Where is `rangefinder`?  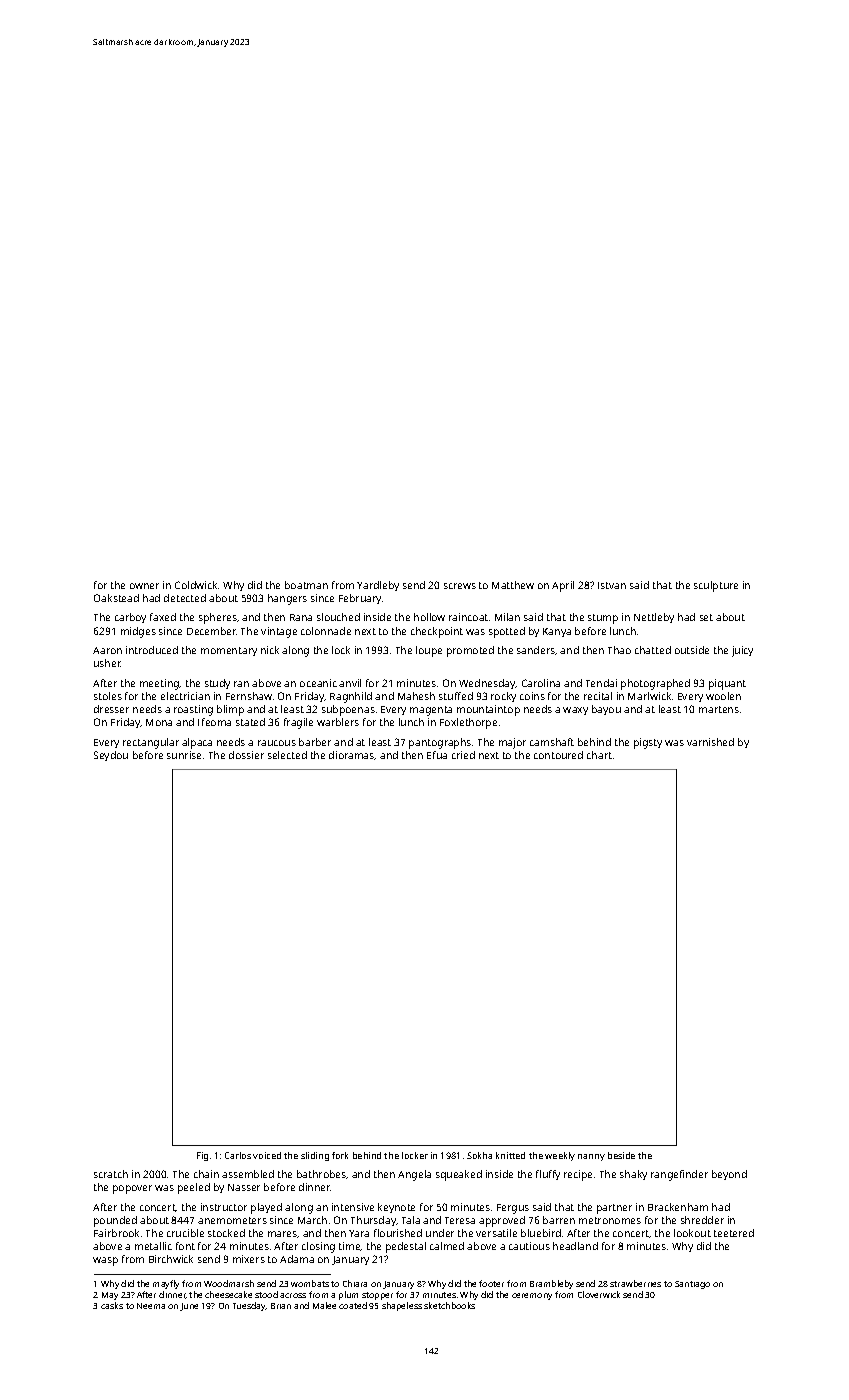
rangefinder is located at coordinates (679, 1175).
